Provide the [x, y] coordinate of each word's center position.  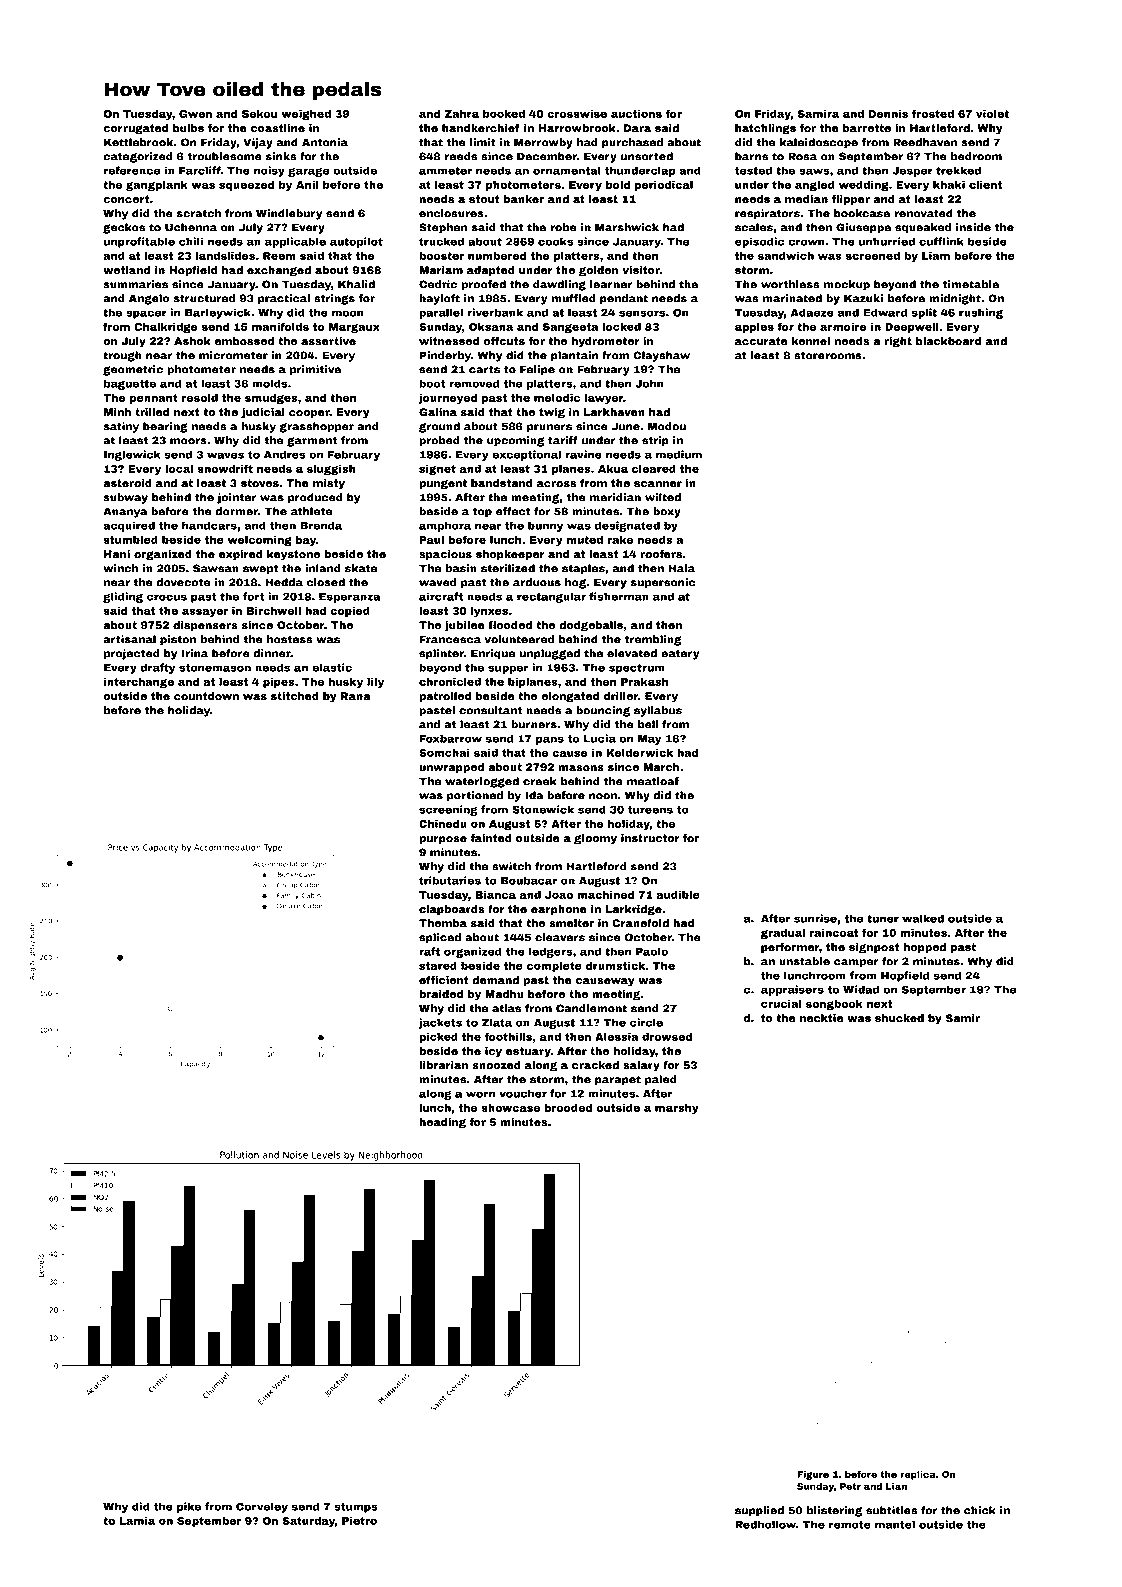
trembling [653, 640]
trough [122, 356]
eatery [680, 654]
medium [679, 454]
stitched [295, 696]
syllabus [658, 711]
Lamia [137, 1521]
